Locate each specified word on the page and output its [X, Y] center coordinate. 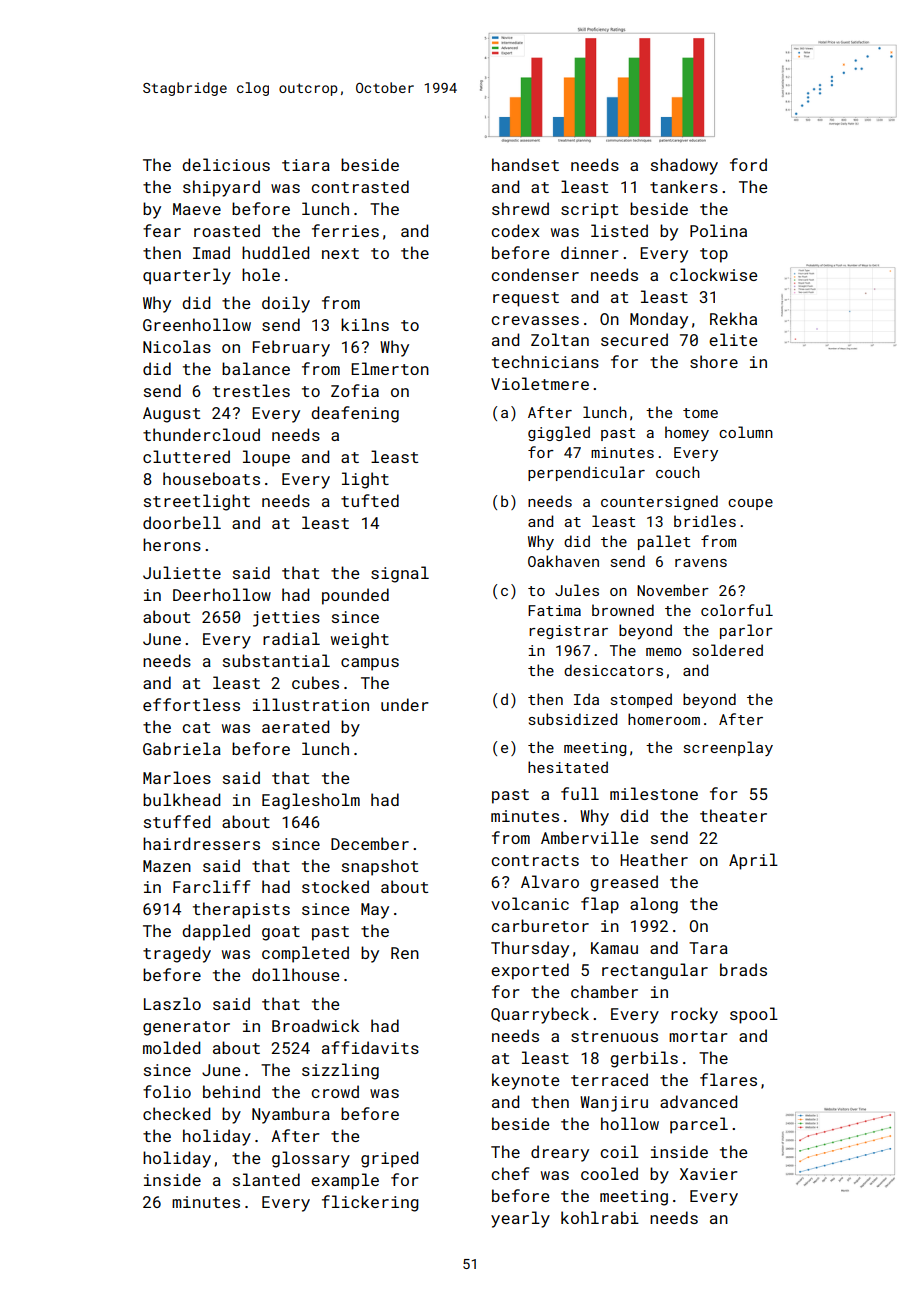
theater [733, 815]
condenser [535, 274]
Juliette [182, 572]
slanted [266, 1179]
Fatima [554, 610]
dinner [590, 252]
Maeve [197, 209]
